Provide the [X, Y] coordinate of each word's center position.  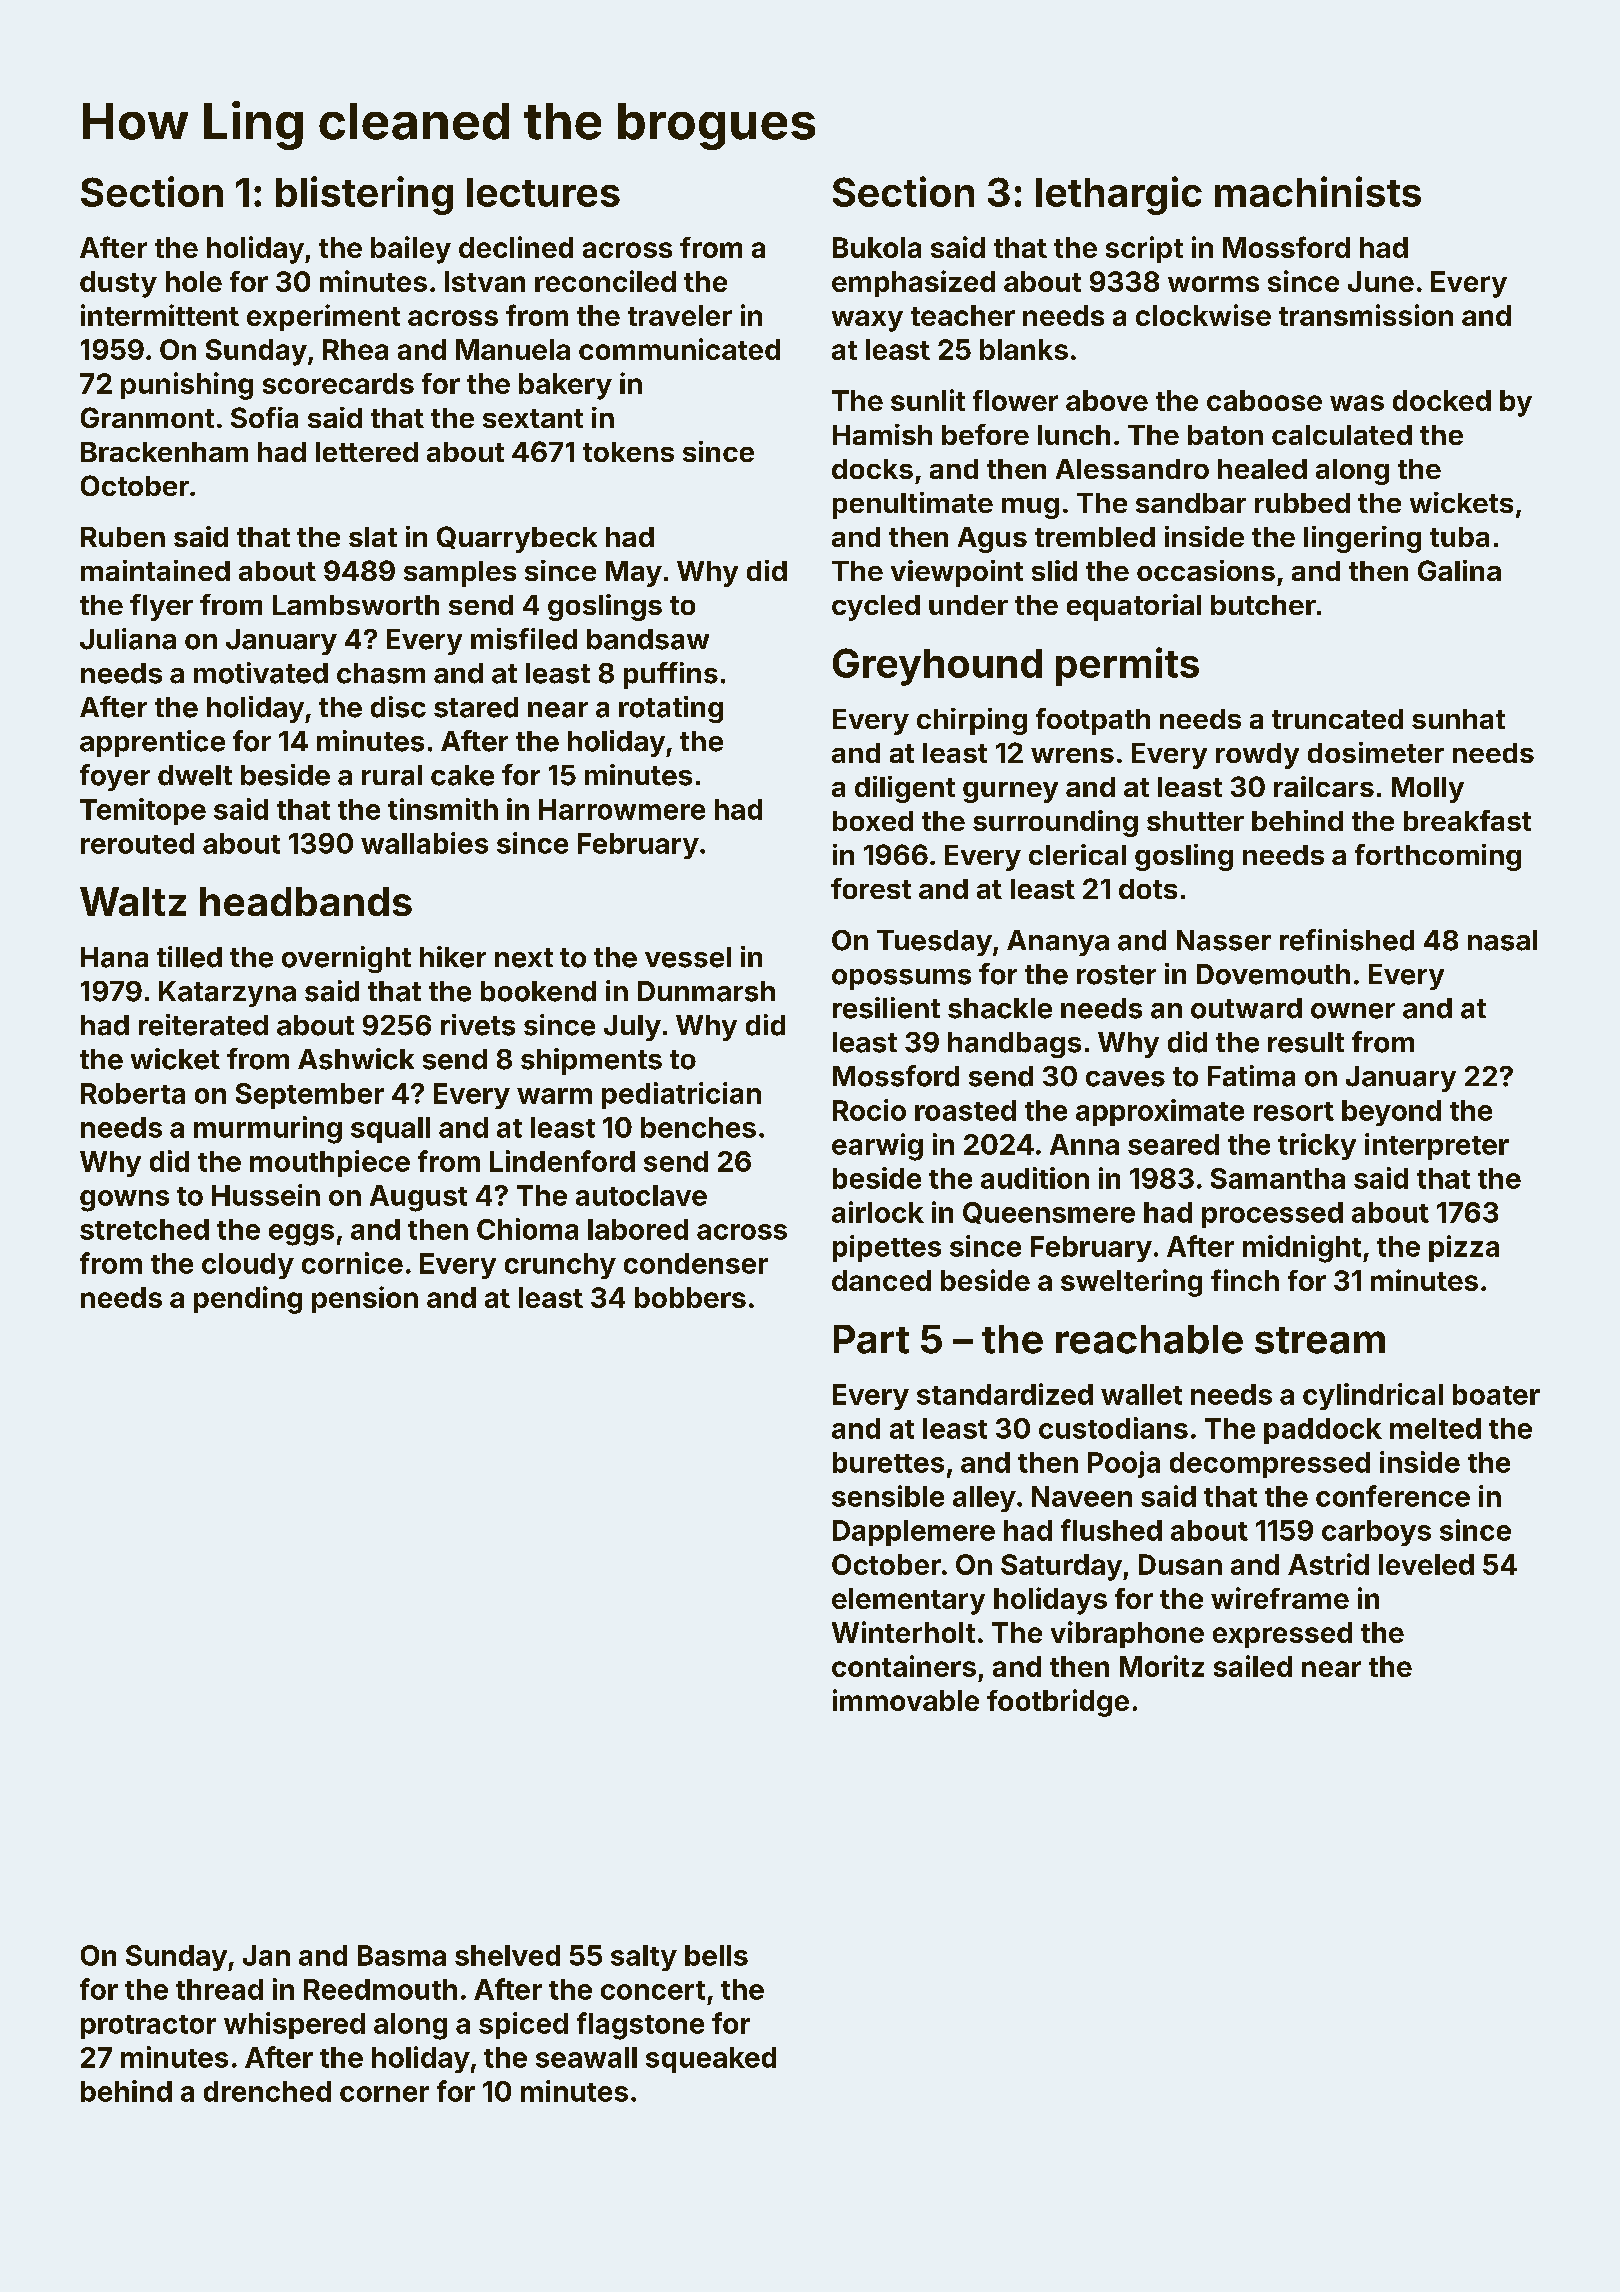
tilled [189, 957]
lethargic [1119, 195]
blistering [364, 195]
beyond [1391, 1113]
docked [1442, 400]
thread [219, 1989]
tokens [628, 452]
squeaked [711, 2060]
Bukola [877, 247]
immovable [906, 1700]
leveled [1426, 1564]
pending [248, 1300]
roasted [965, 1110]
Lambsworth [356, 605]
